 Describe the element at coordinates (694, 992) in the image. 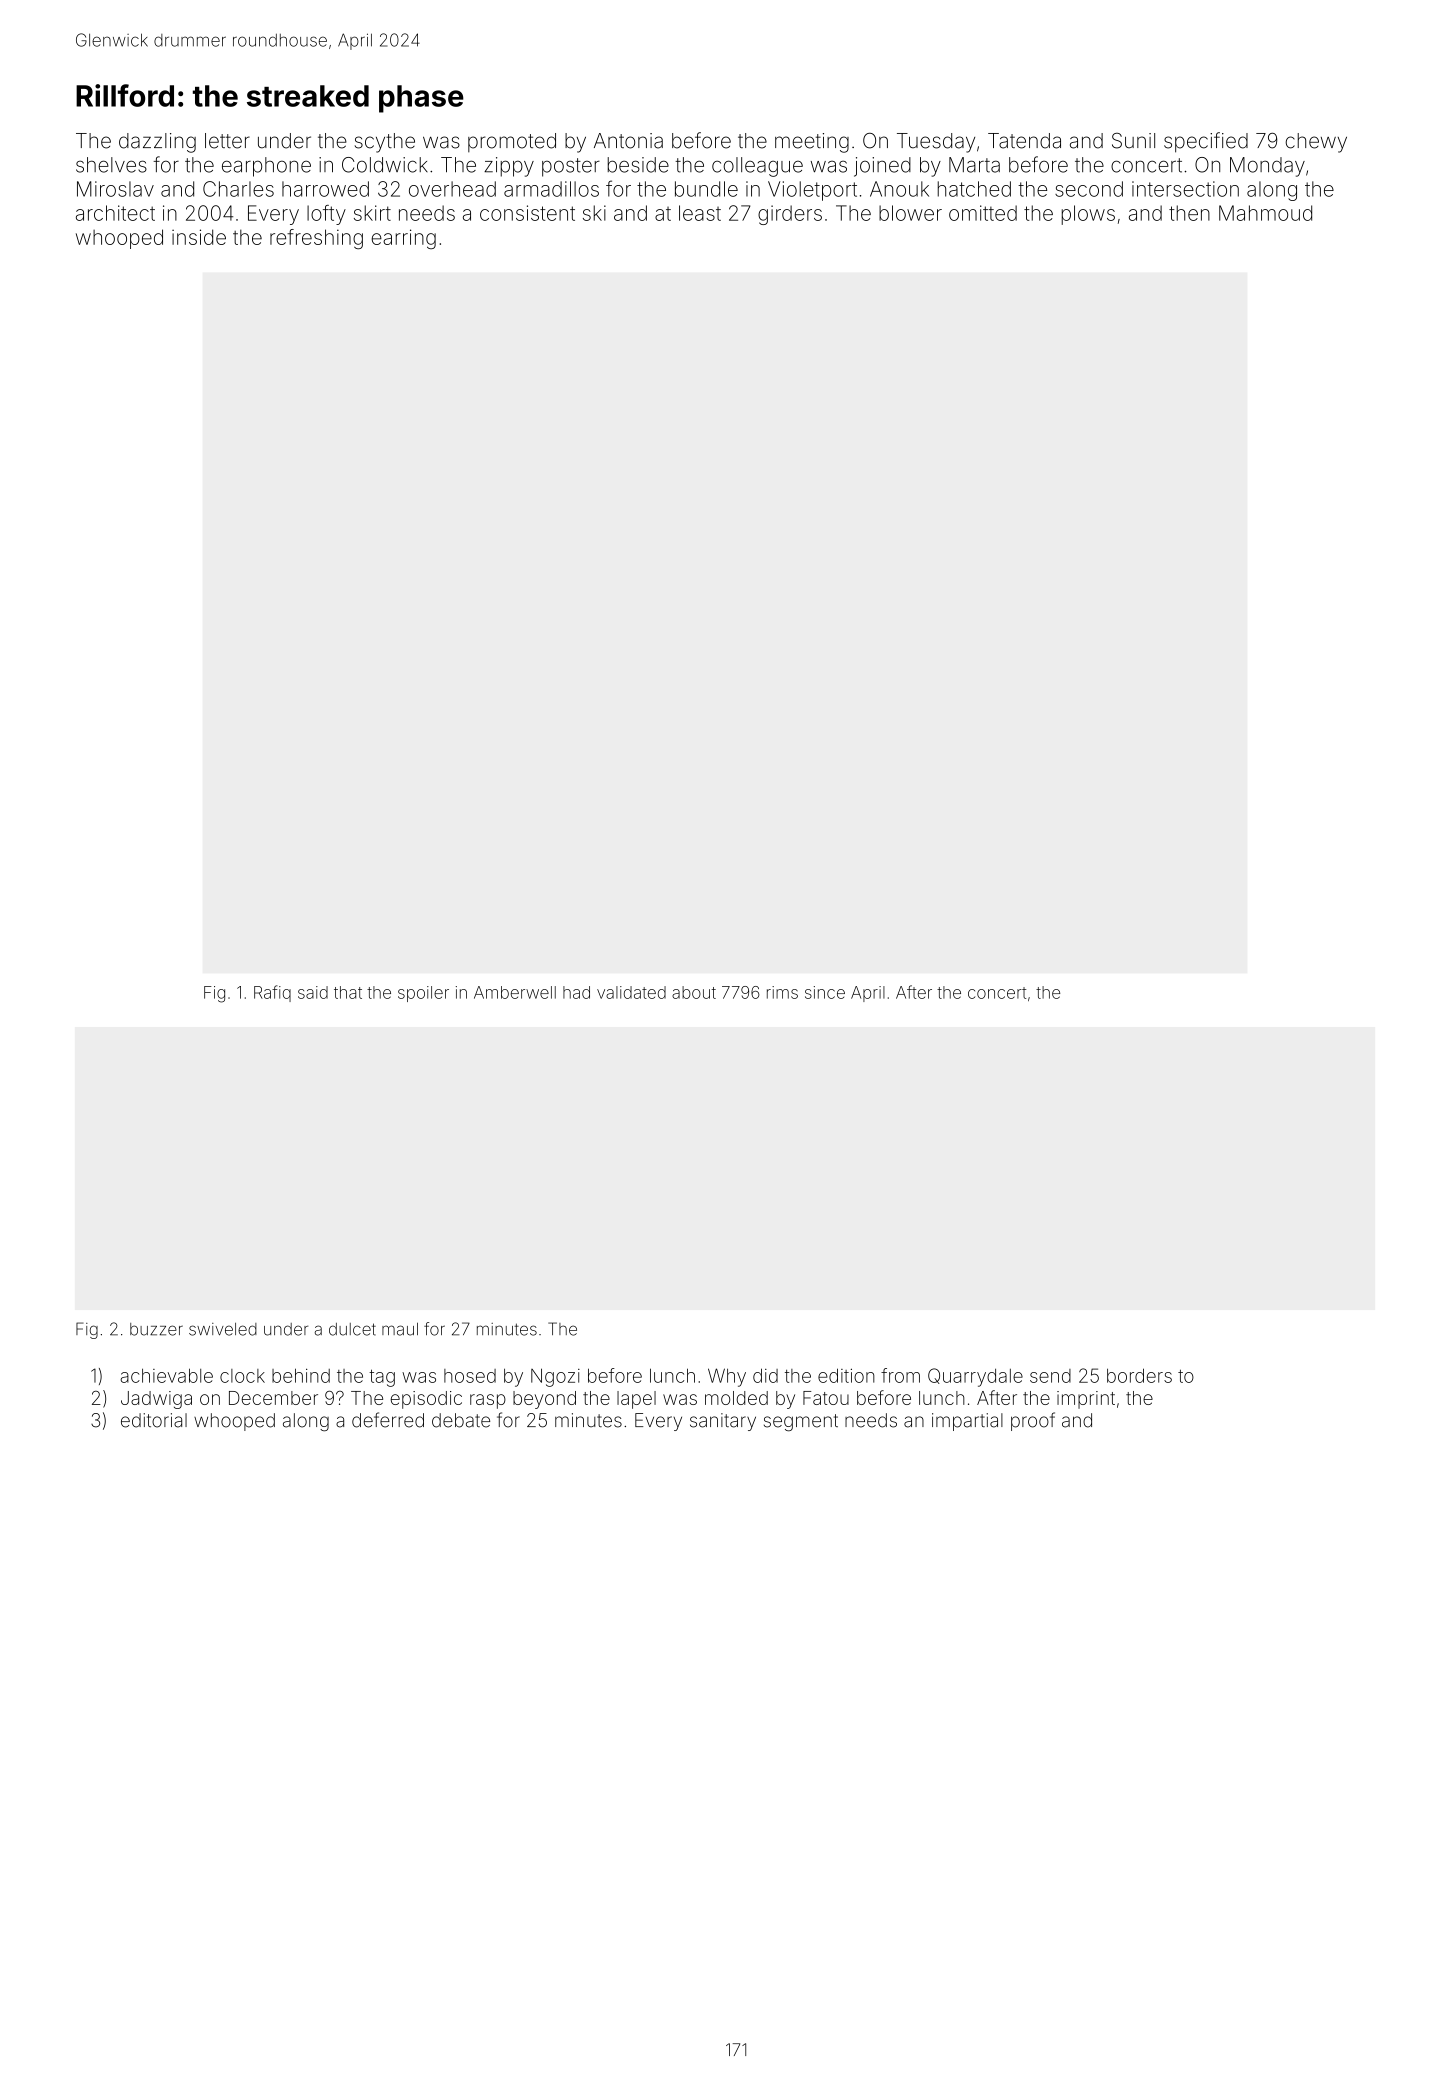

I see `about` at that location.
